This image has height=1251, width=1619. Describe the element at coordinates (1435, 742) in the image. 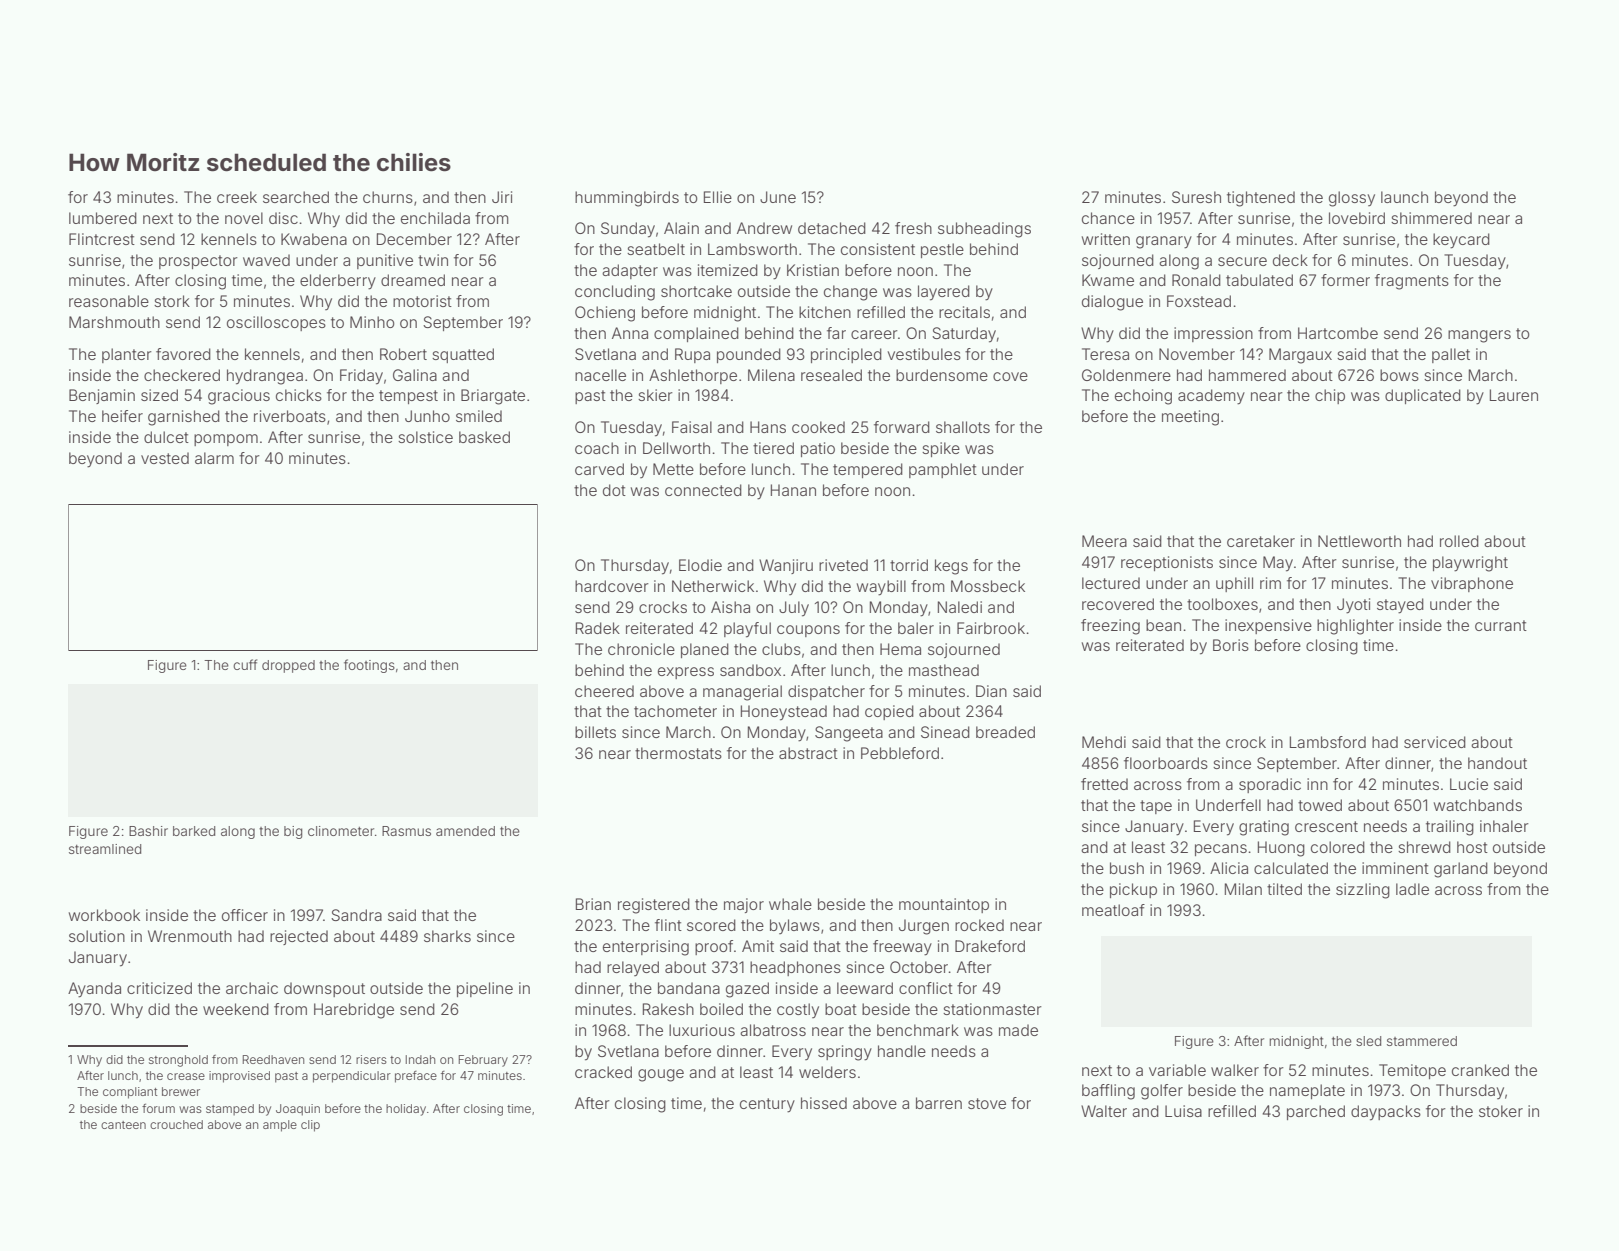

I see `serviced` at that location.
